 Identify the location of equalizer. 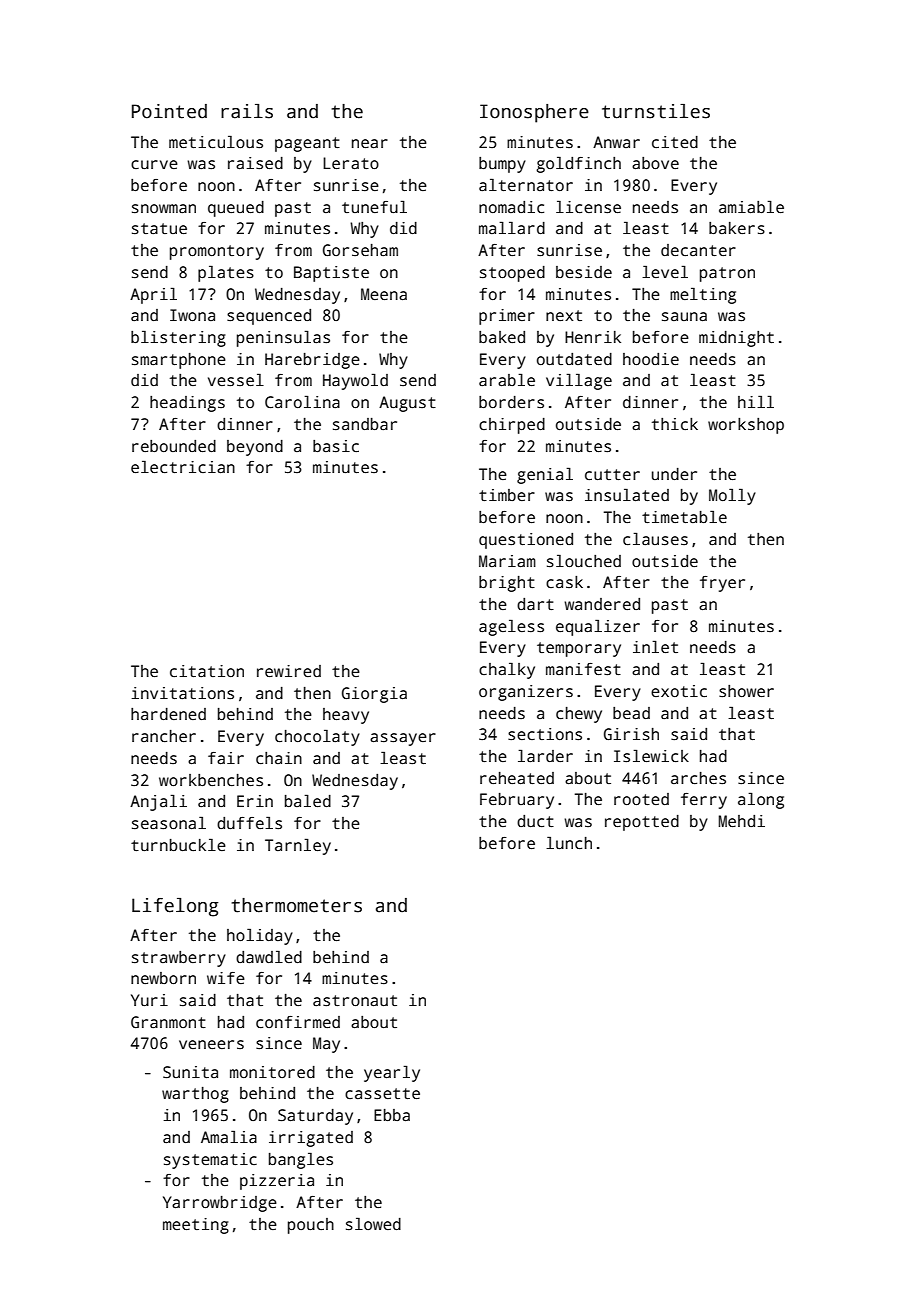
(598, 627).
